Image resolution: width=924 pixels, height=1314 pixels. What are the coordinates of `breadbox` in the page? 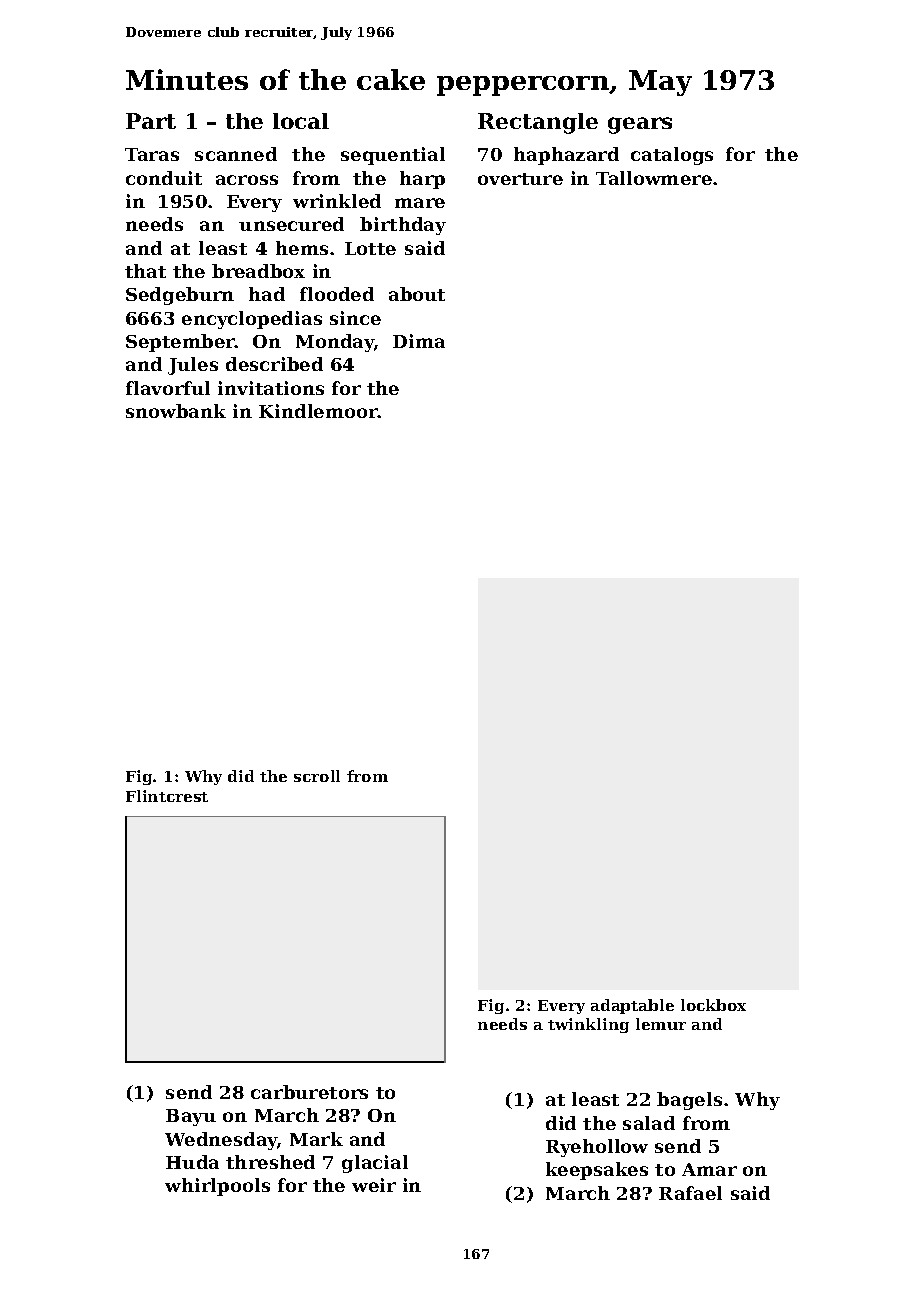 It's located at (258, 271).
